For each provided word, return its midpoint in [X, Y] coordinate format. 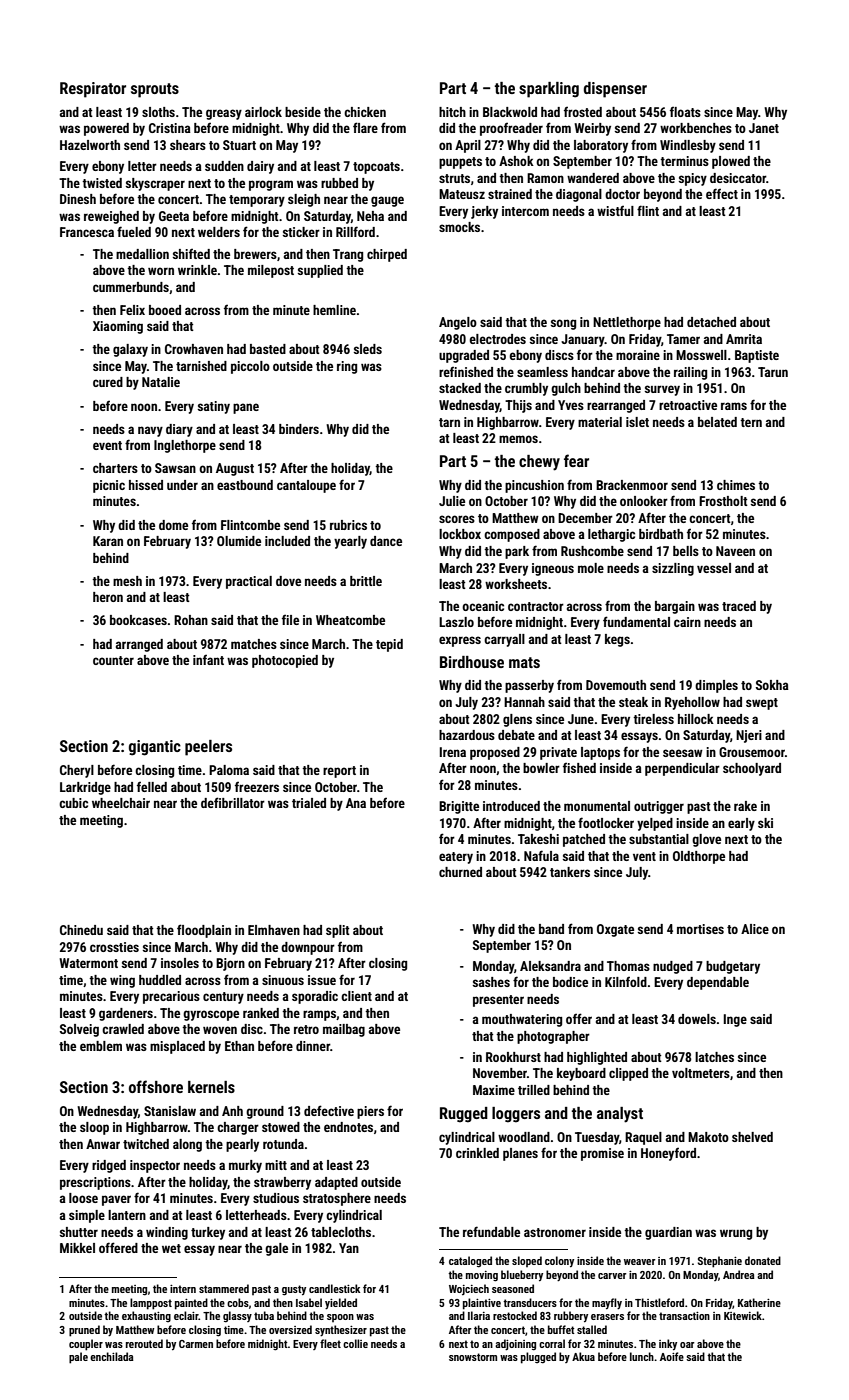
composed [512, 535]
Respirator [93, 90]
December [585, 518]
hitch [452, 112]
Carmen [196, 1344]
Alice [755, 929]
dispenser [615, 90]
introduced [511, 806]
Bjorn [230, 964]
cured [108, 382]
